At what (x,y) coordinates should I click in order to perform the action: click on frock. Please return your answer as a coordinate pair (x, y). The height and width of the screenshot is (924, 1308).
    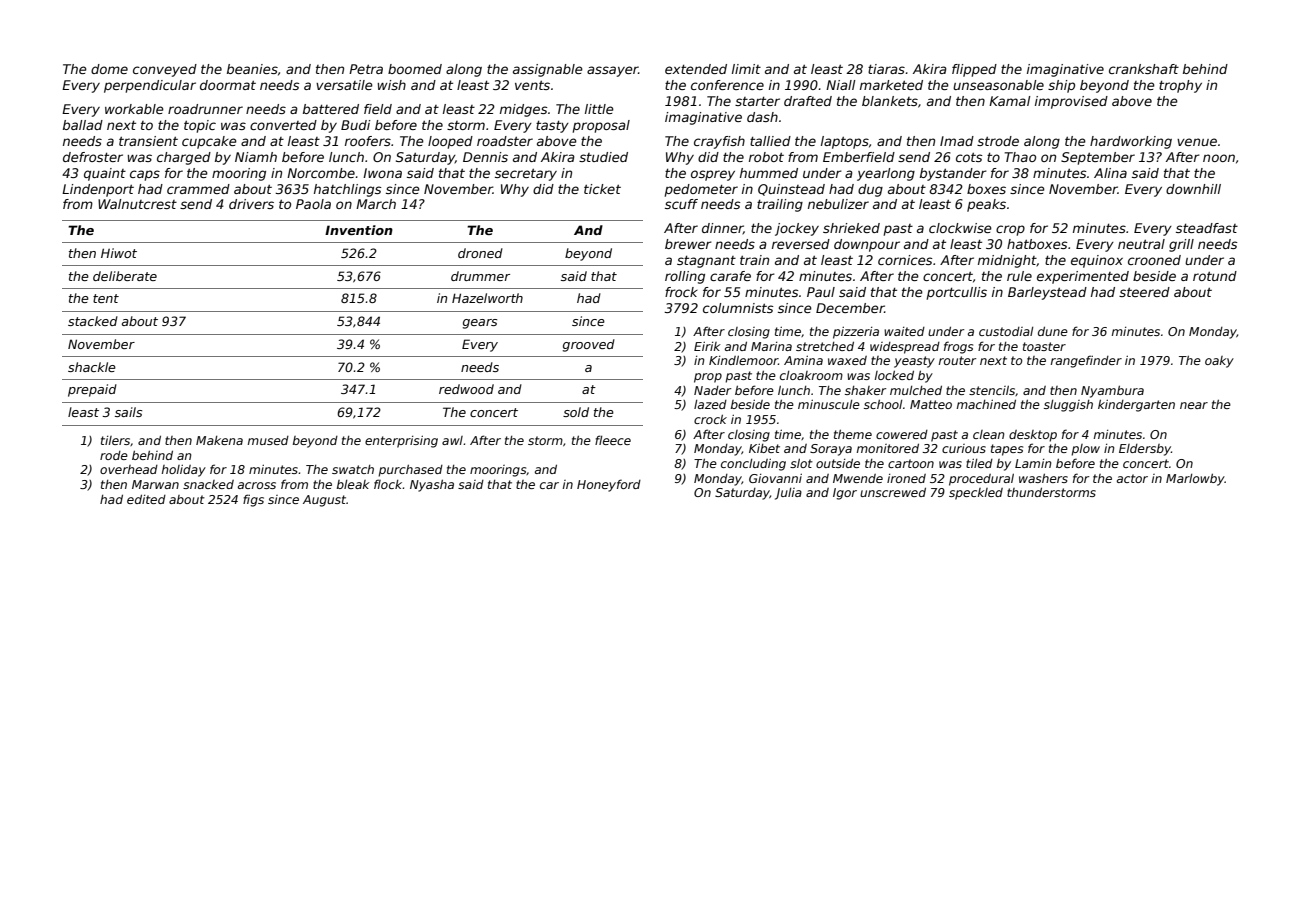
    Looking at the image, I should click on (681, 292).
